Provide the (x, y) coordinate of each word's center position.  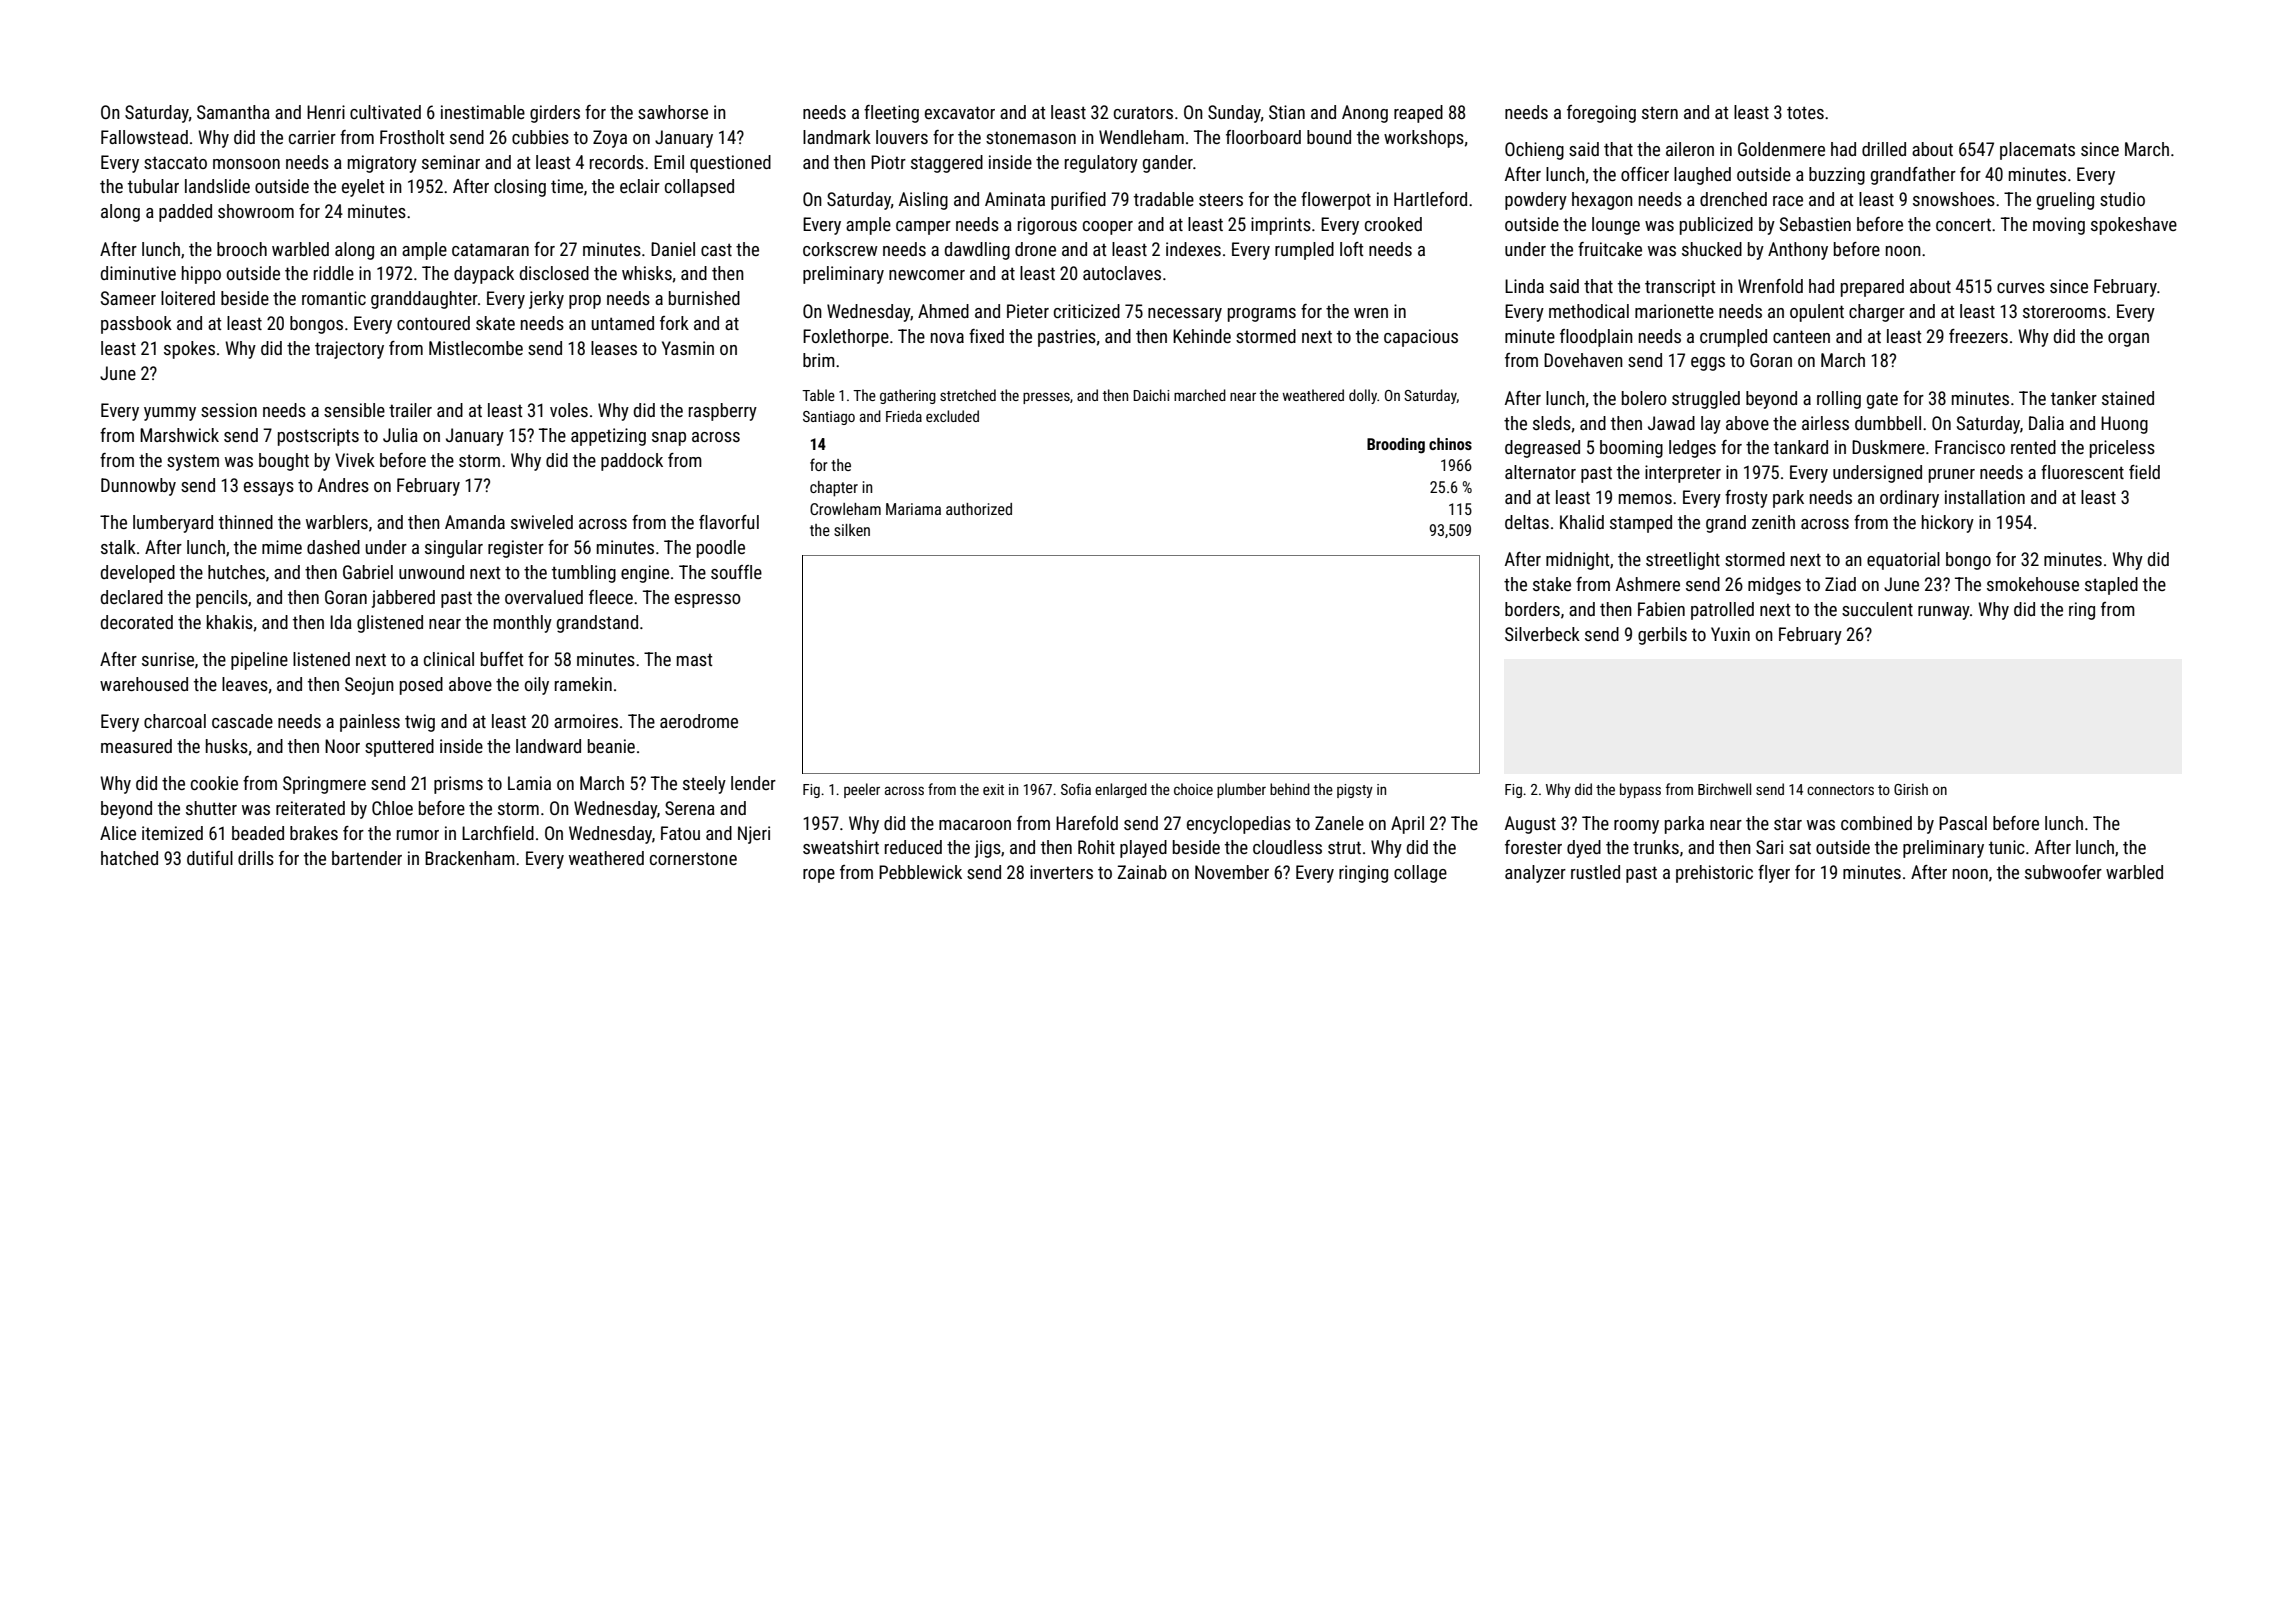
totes (1805, 112)
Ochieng (1534, 151)
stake (1552, 584)
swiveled (542, 522)
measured (136, 746)
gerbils (1662, 636)
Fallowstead (144, 137)
